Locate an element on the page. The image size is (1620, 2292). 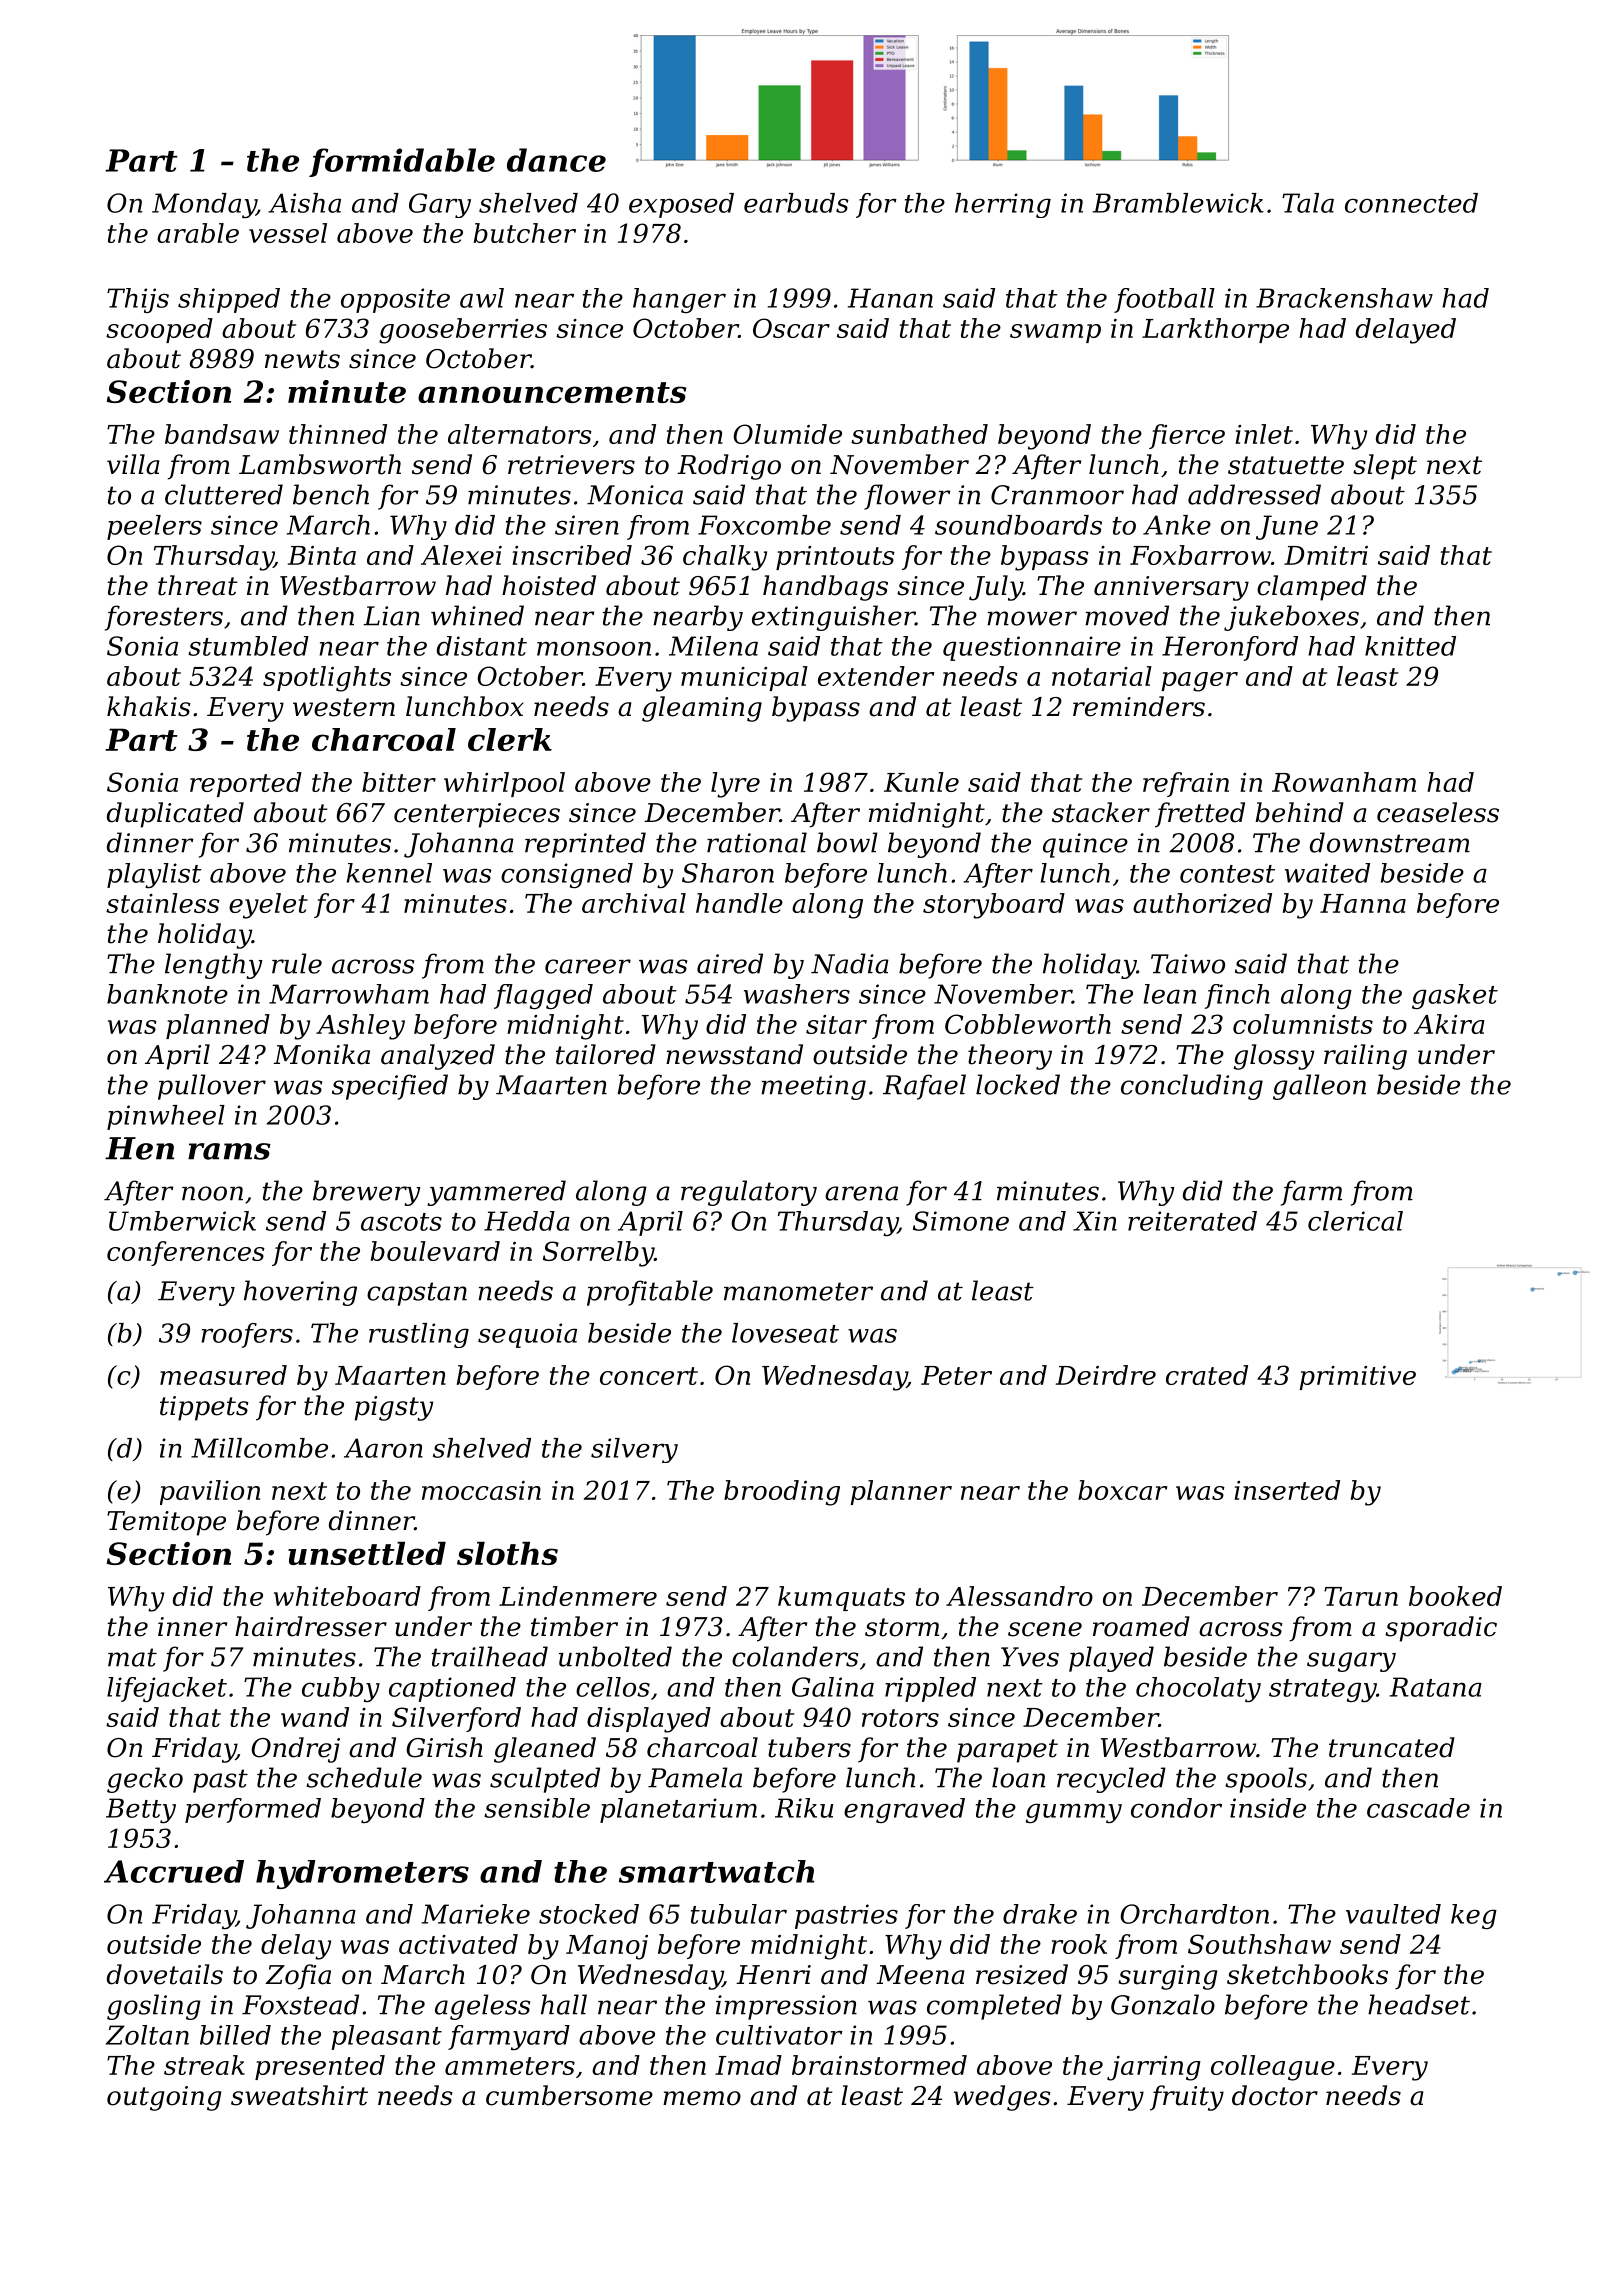
Aaron is located at coordinates (383, 1448).
